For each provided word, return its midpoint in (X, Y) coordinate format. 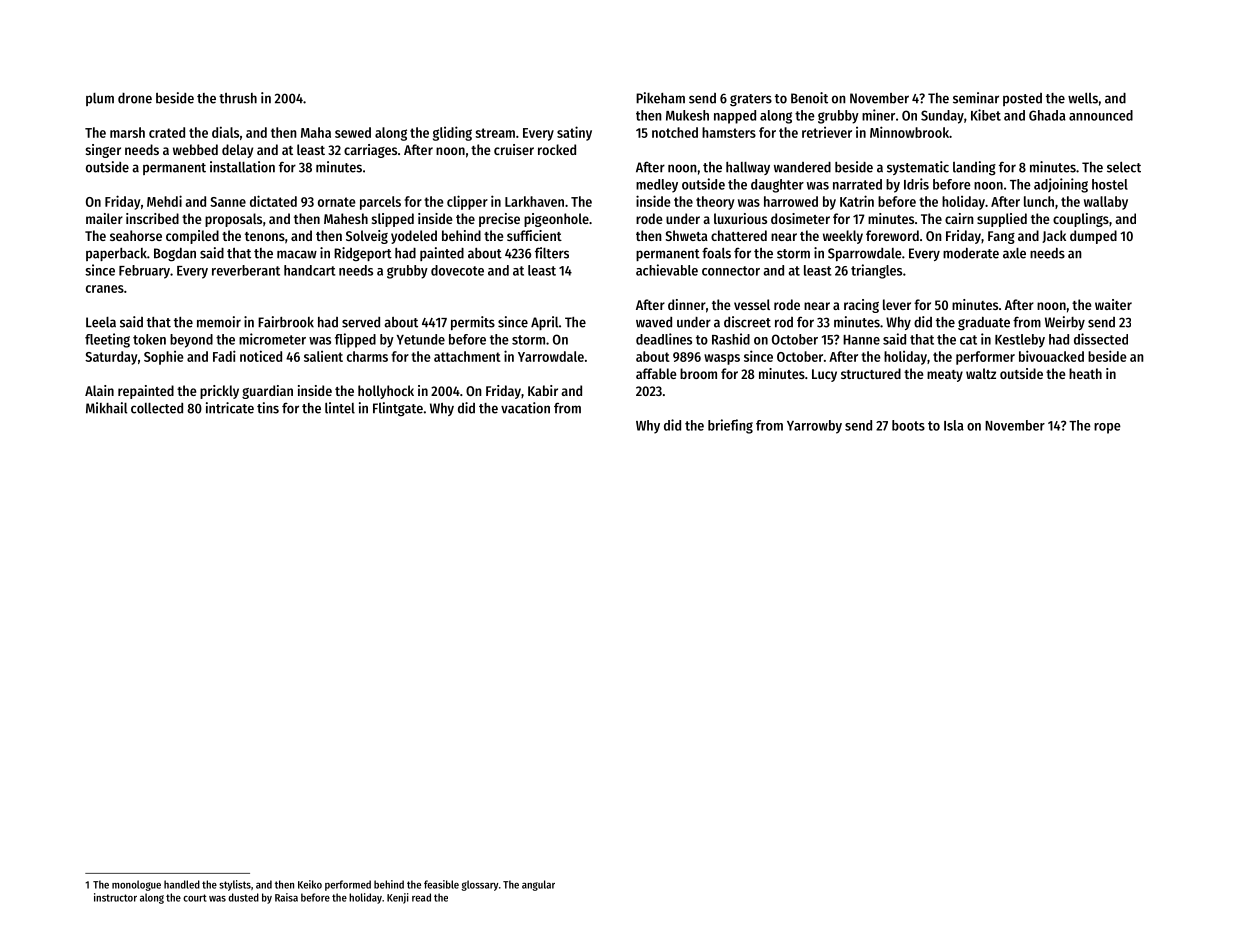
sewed (353, 132)
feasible (441, 884)
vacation (525, 408)
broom (698, 373)
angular (538, 885)
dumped (1093, 237)
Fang (1001, 237)
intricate (230, 408)
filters (552, 253)
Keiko (310, 884)
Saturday (111, 358)
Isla (954, 425)
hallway (748, 168)
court (195, 898)
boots (908, 425)
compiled (192, 237)
